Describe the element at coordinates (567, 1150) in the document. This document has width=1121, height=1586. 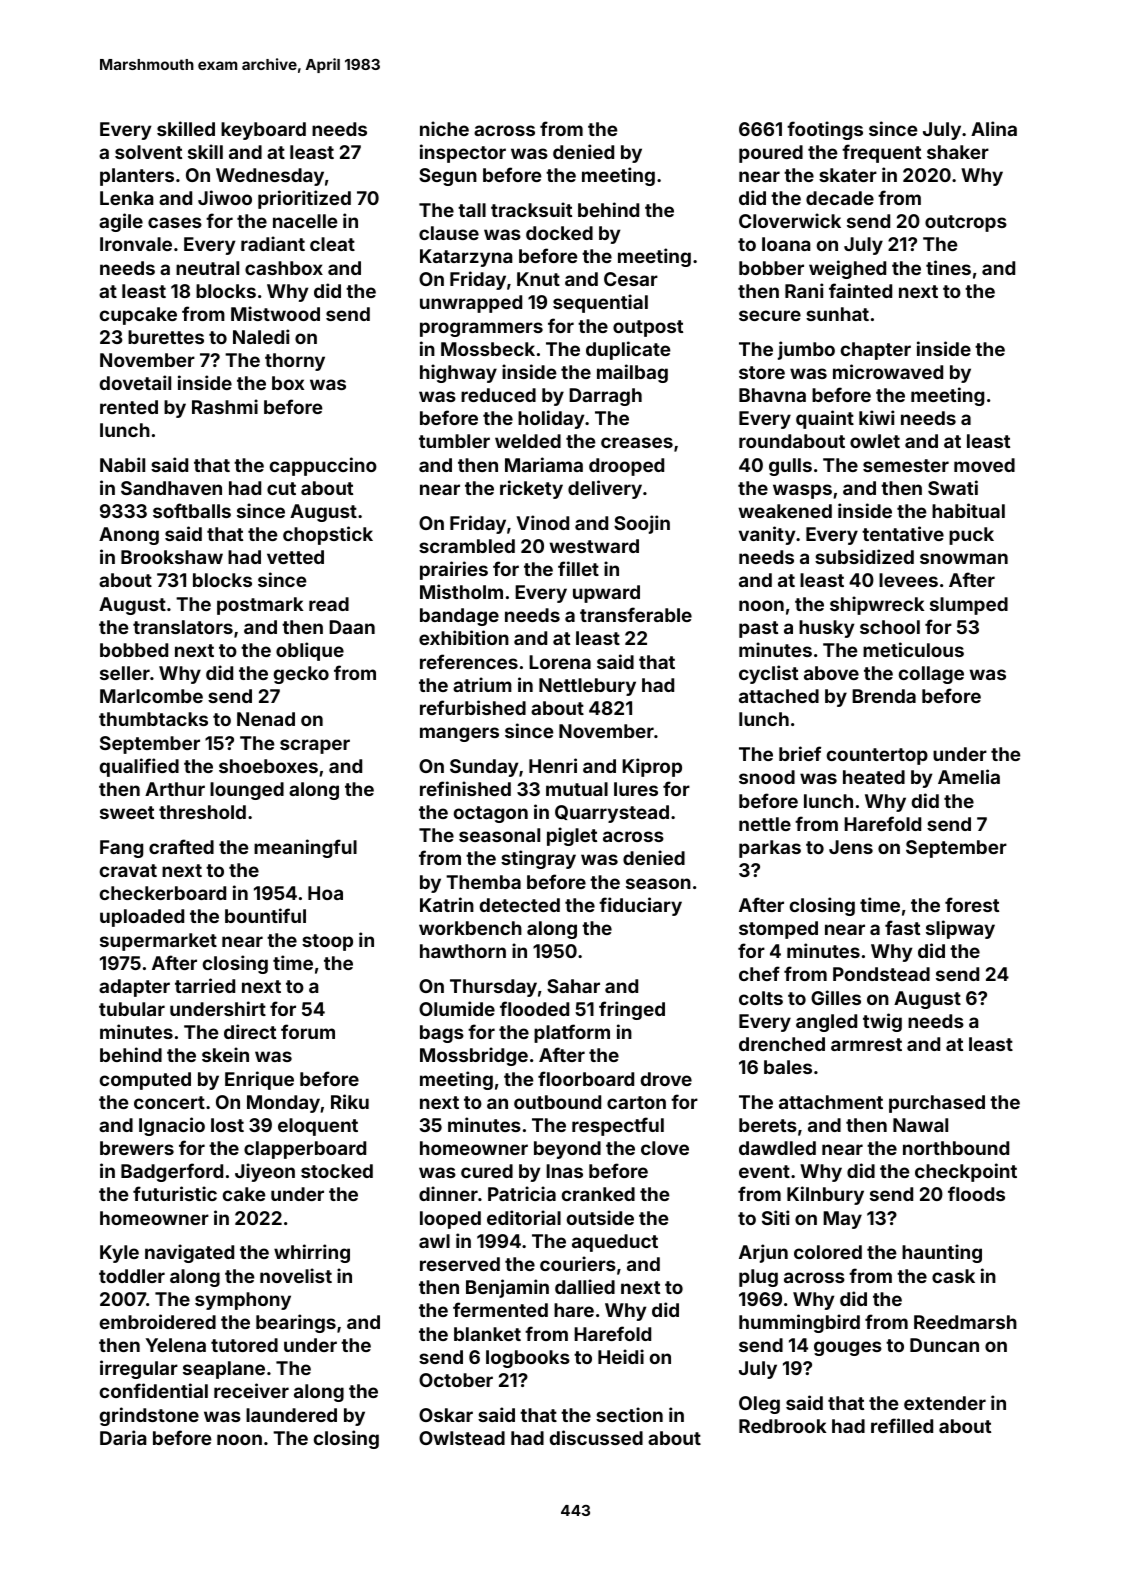
I see `beyond` at that location.
